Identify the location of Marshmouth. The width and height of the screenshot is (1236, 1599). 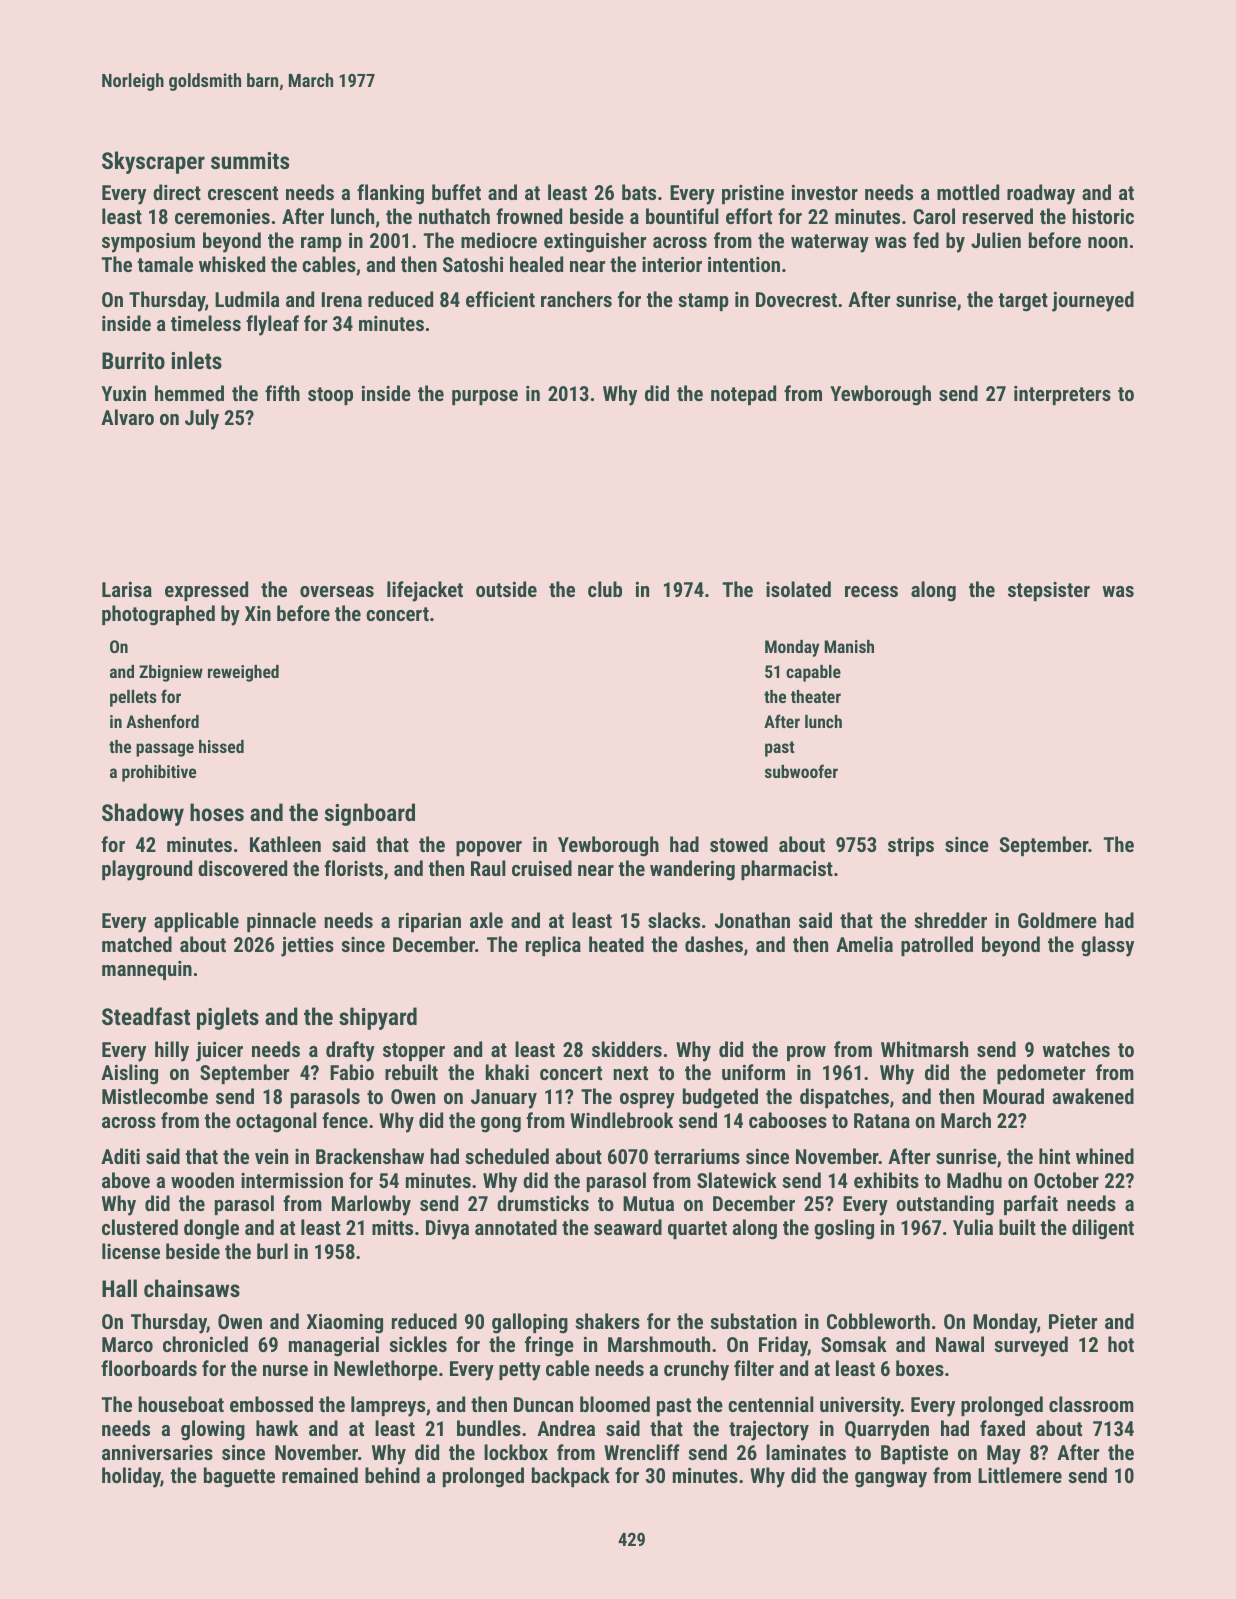
(659, 1344).
